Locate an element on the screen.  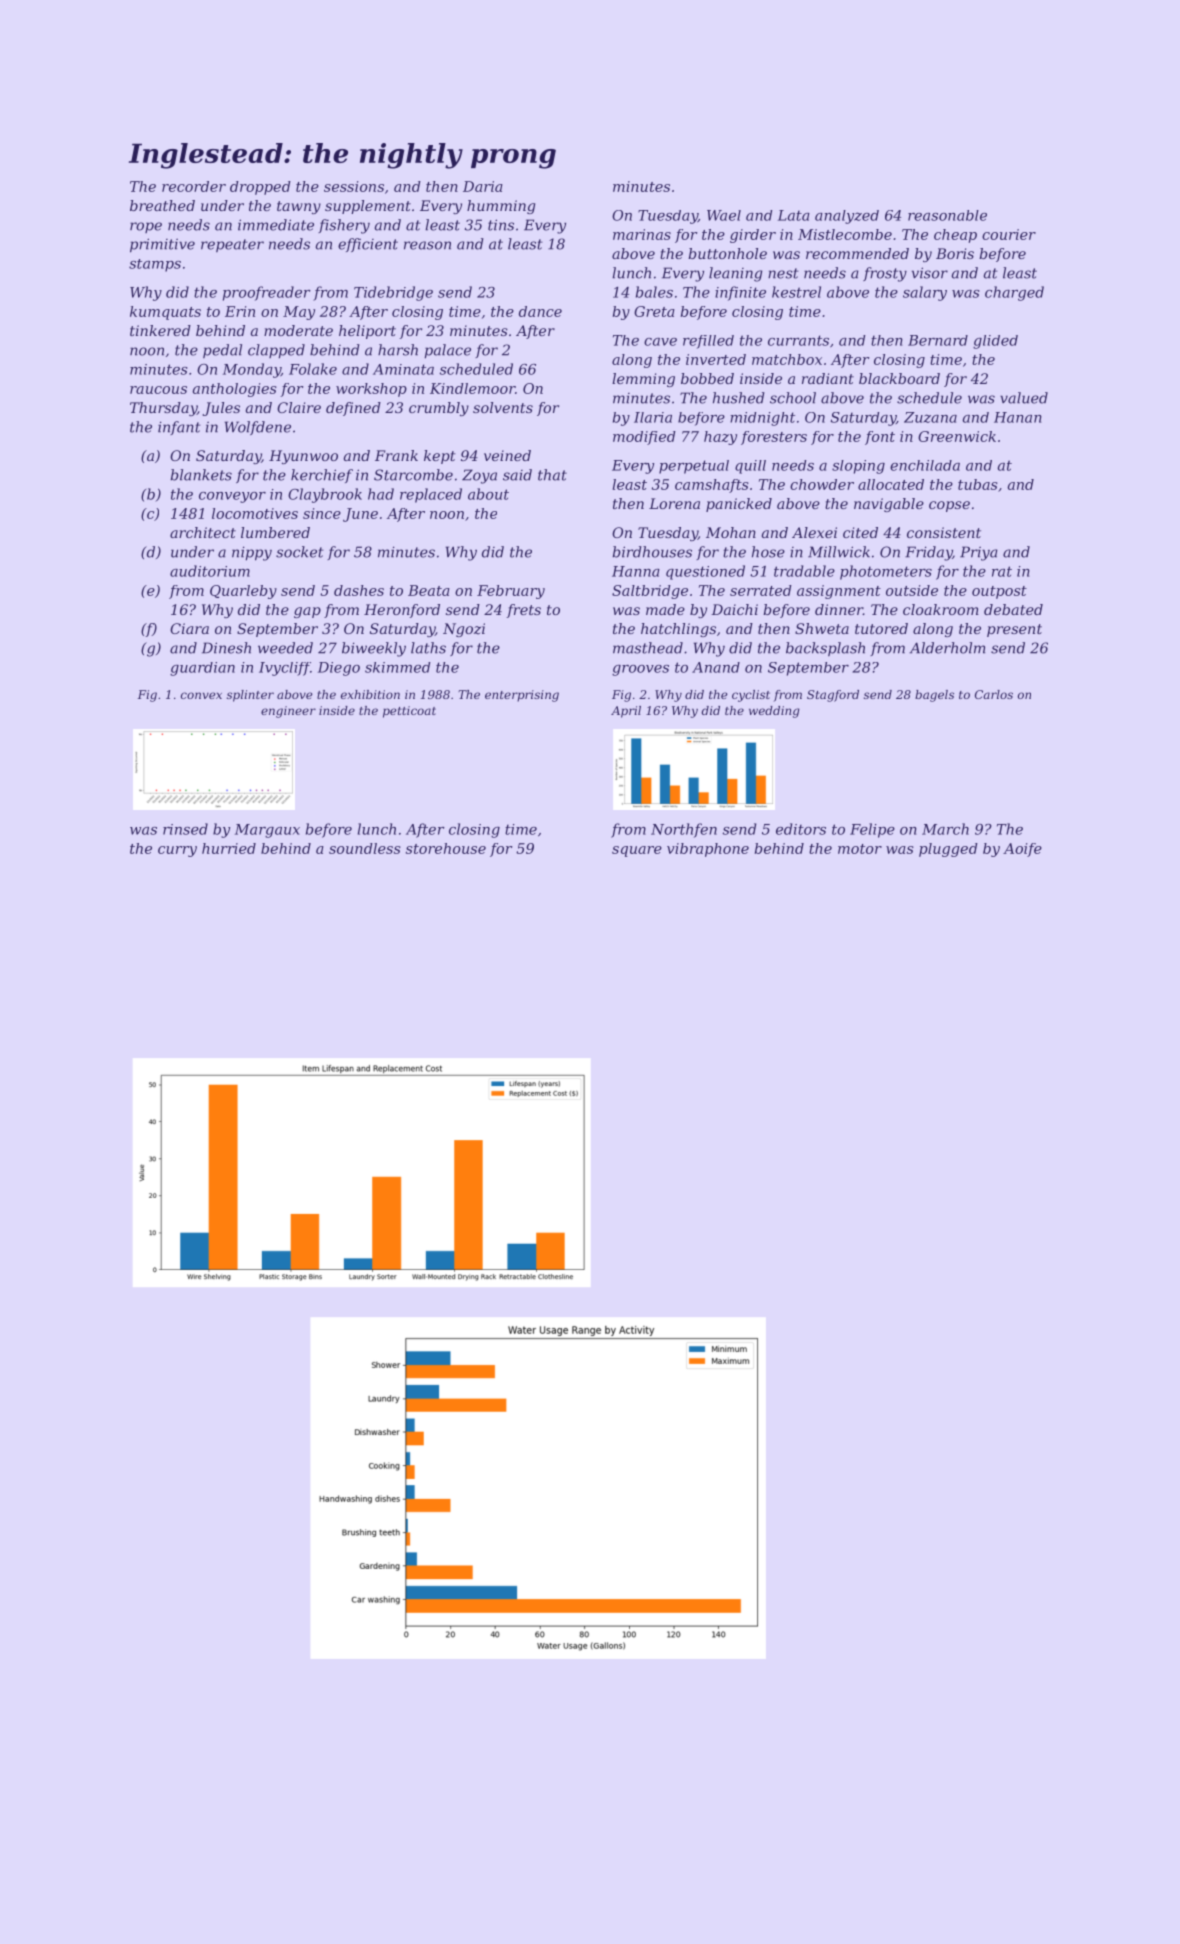
Beata is located at coordinates (429, 590).
